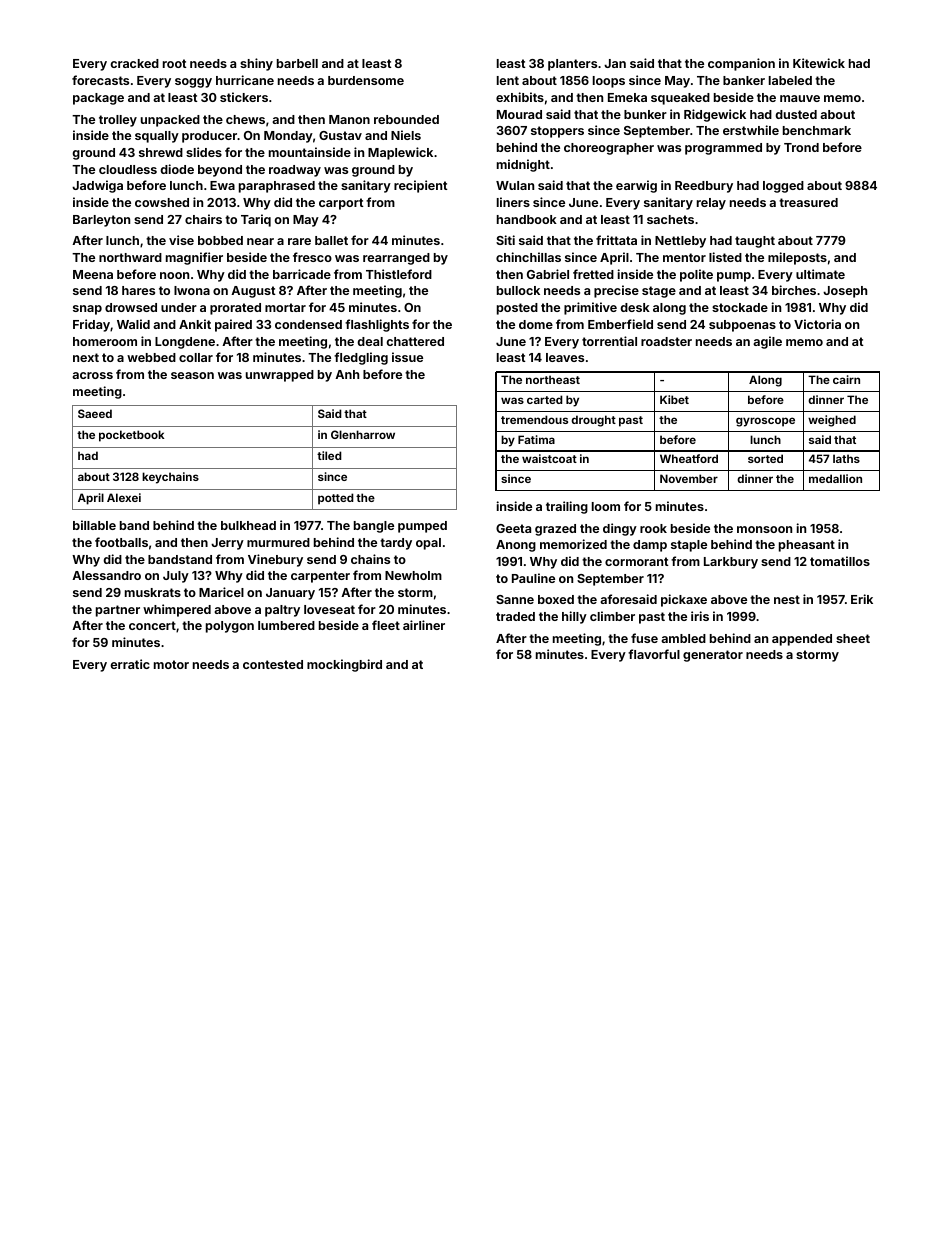 The height and width of the image is (1233, 952). Describe the element at coordinates (801, 147) in the image. I see `Trond` at that location.
